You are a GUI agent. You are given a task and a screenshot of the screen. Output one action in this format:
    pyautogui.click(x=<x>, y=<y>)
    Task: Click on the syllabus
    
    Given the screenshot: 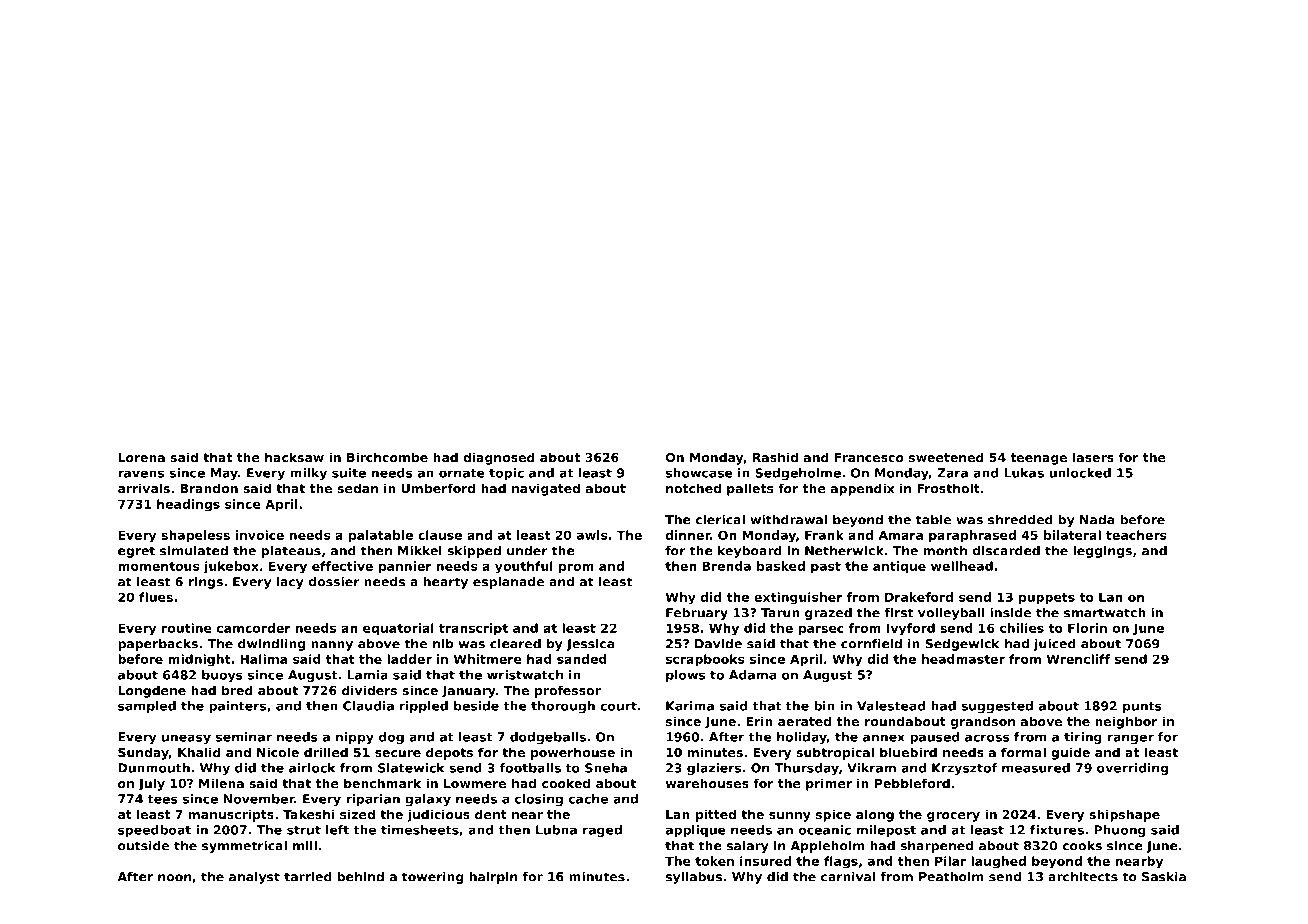 What is the action you would take?
    pyautogui.click(x=694, y=878)
